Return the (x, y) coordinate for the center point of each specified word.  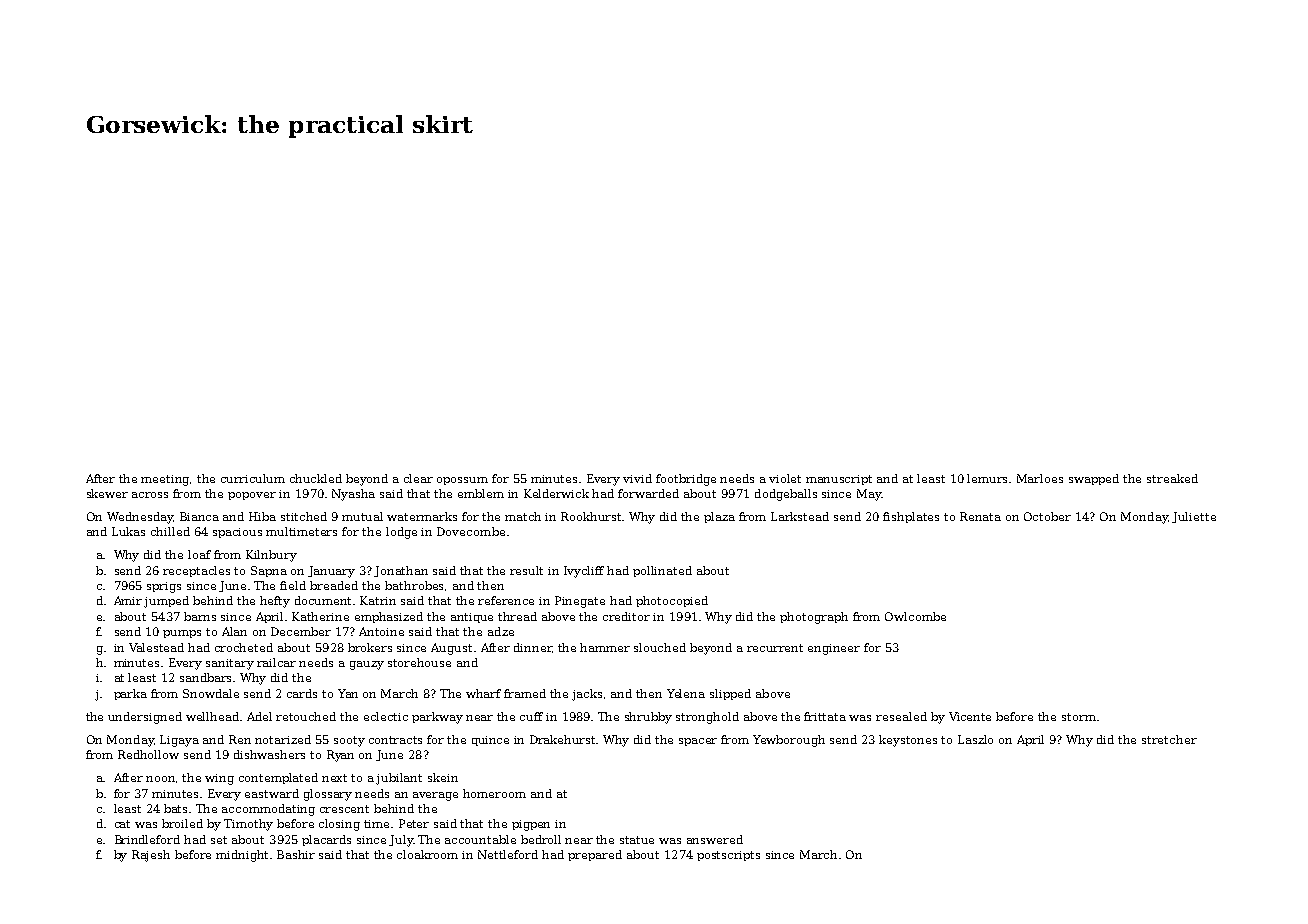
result (526, 570)
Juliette (1194, 517)
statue (637, 840)
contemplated (278, 778)
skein (443, 777)
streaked (1172, 478)
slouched (660, 647)
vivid (637, 478)
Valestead (156, 647)
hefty (275, 602)
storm (1079, 717)
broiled (182, 823)
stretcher (1169, 739)
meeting (166, 480)
